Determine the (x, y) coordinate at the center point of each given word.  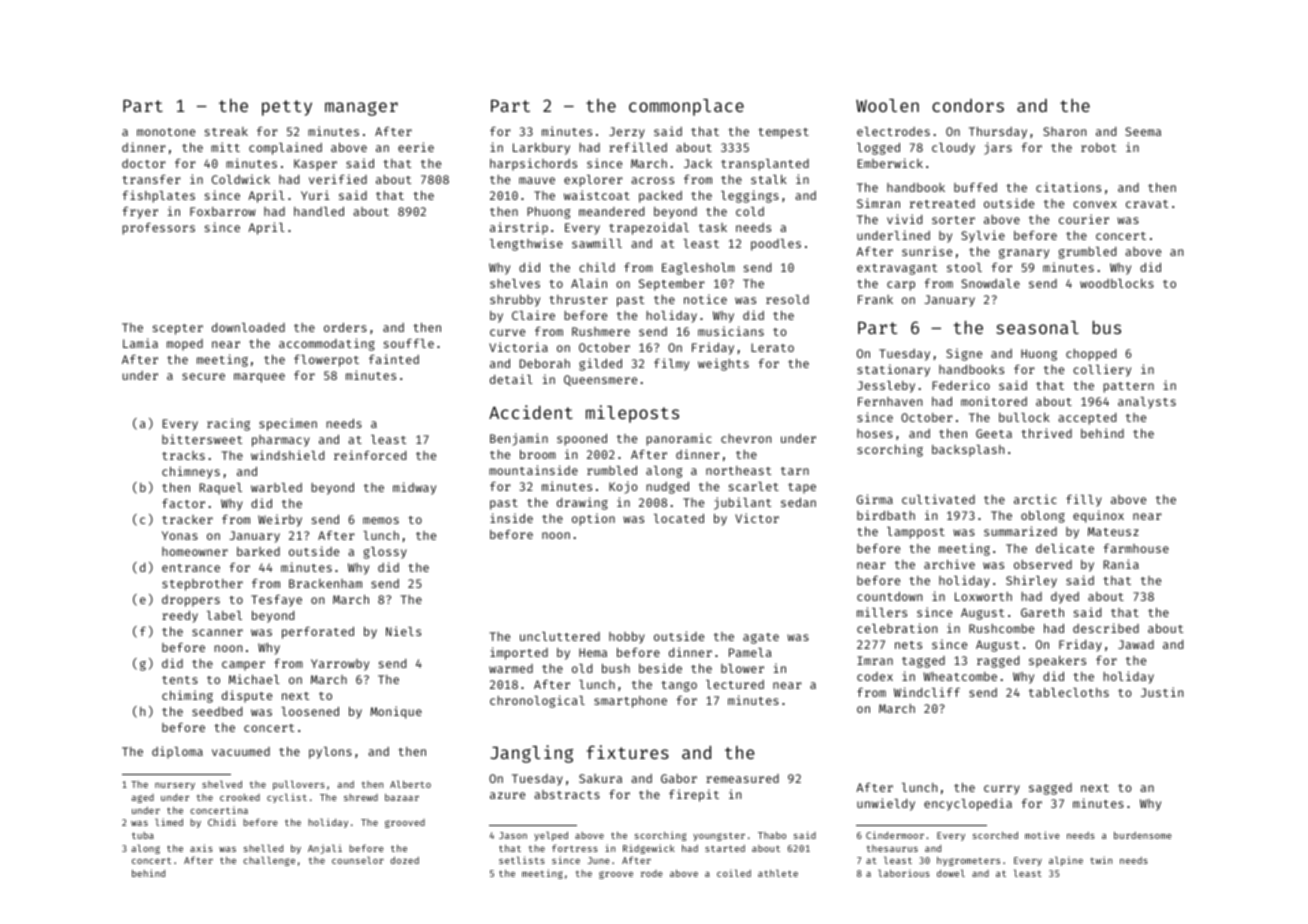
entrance (191, 568)
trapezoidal (649, 228)
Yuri (315, 195)
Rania (1121, 564)
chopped (1091, 355)
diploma (177, 752)
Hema (593, 652)
